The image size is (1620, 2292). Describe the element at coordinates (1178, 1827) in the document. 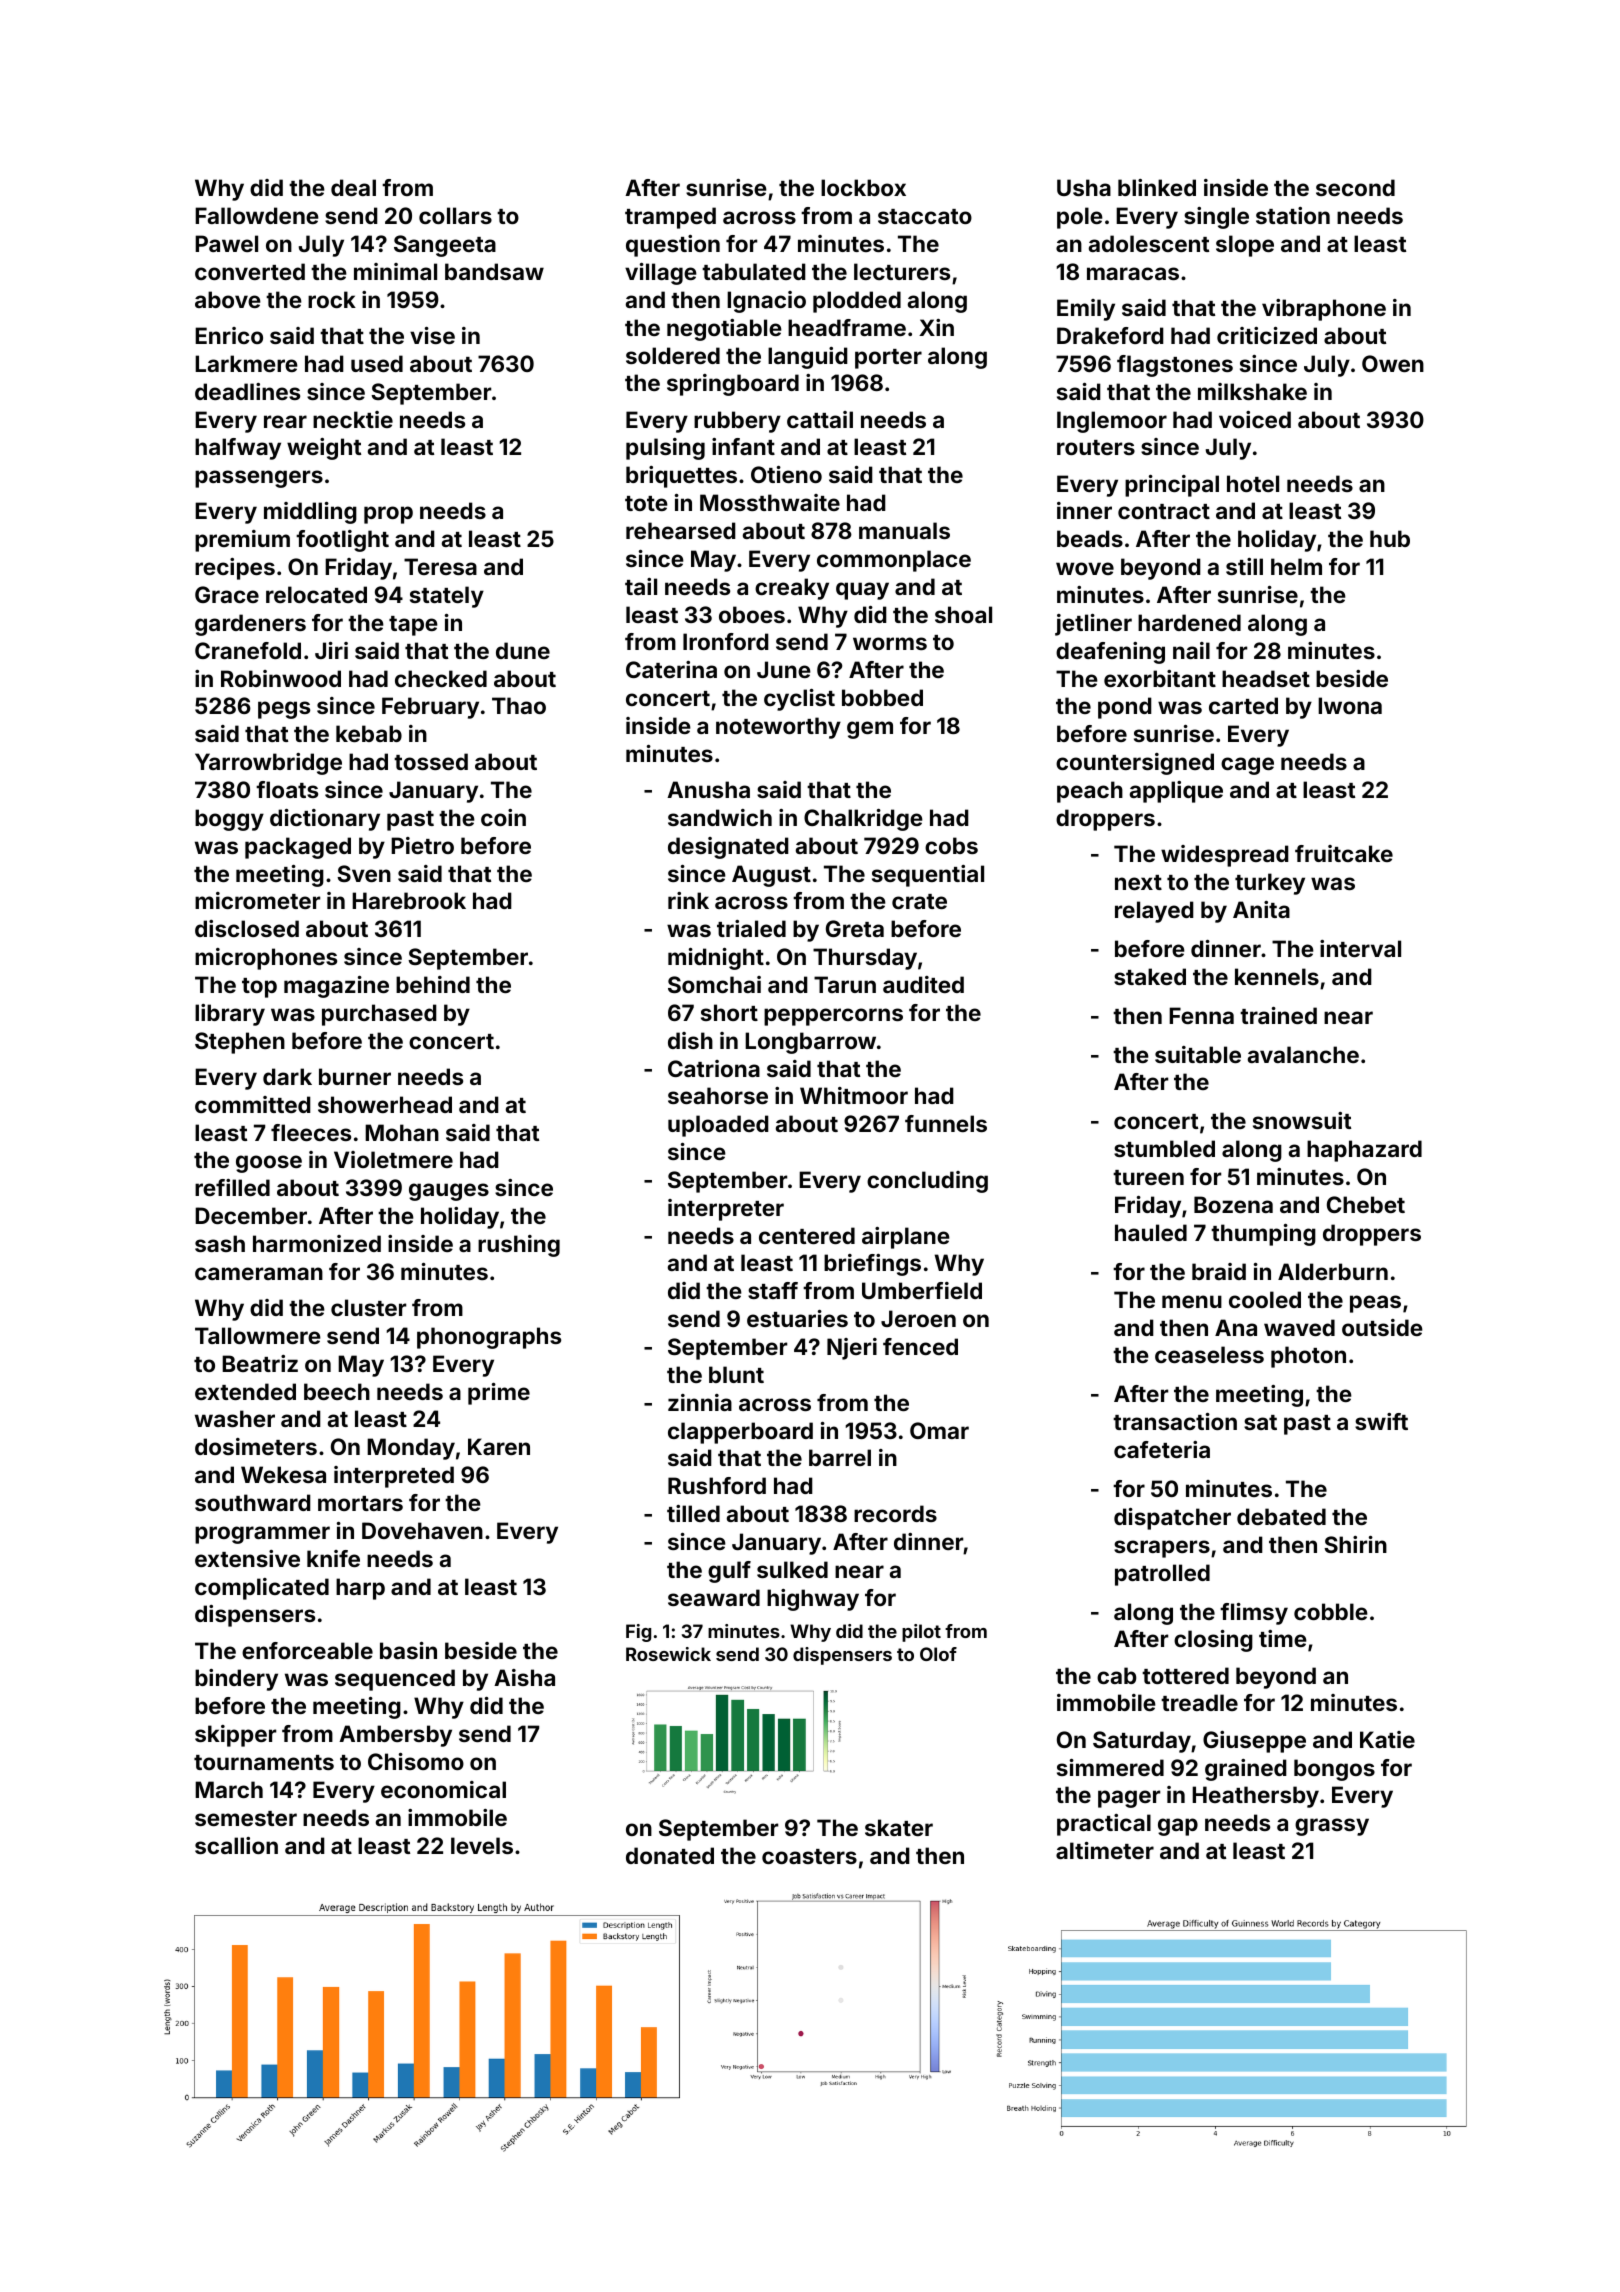

I see `gap` at that location.
